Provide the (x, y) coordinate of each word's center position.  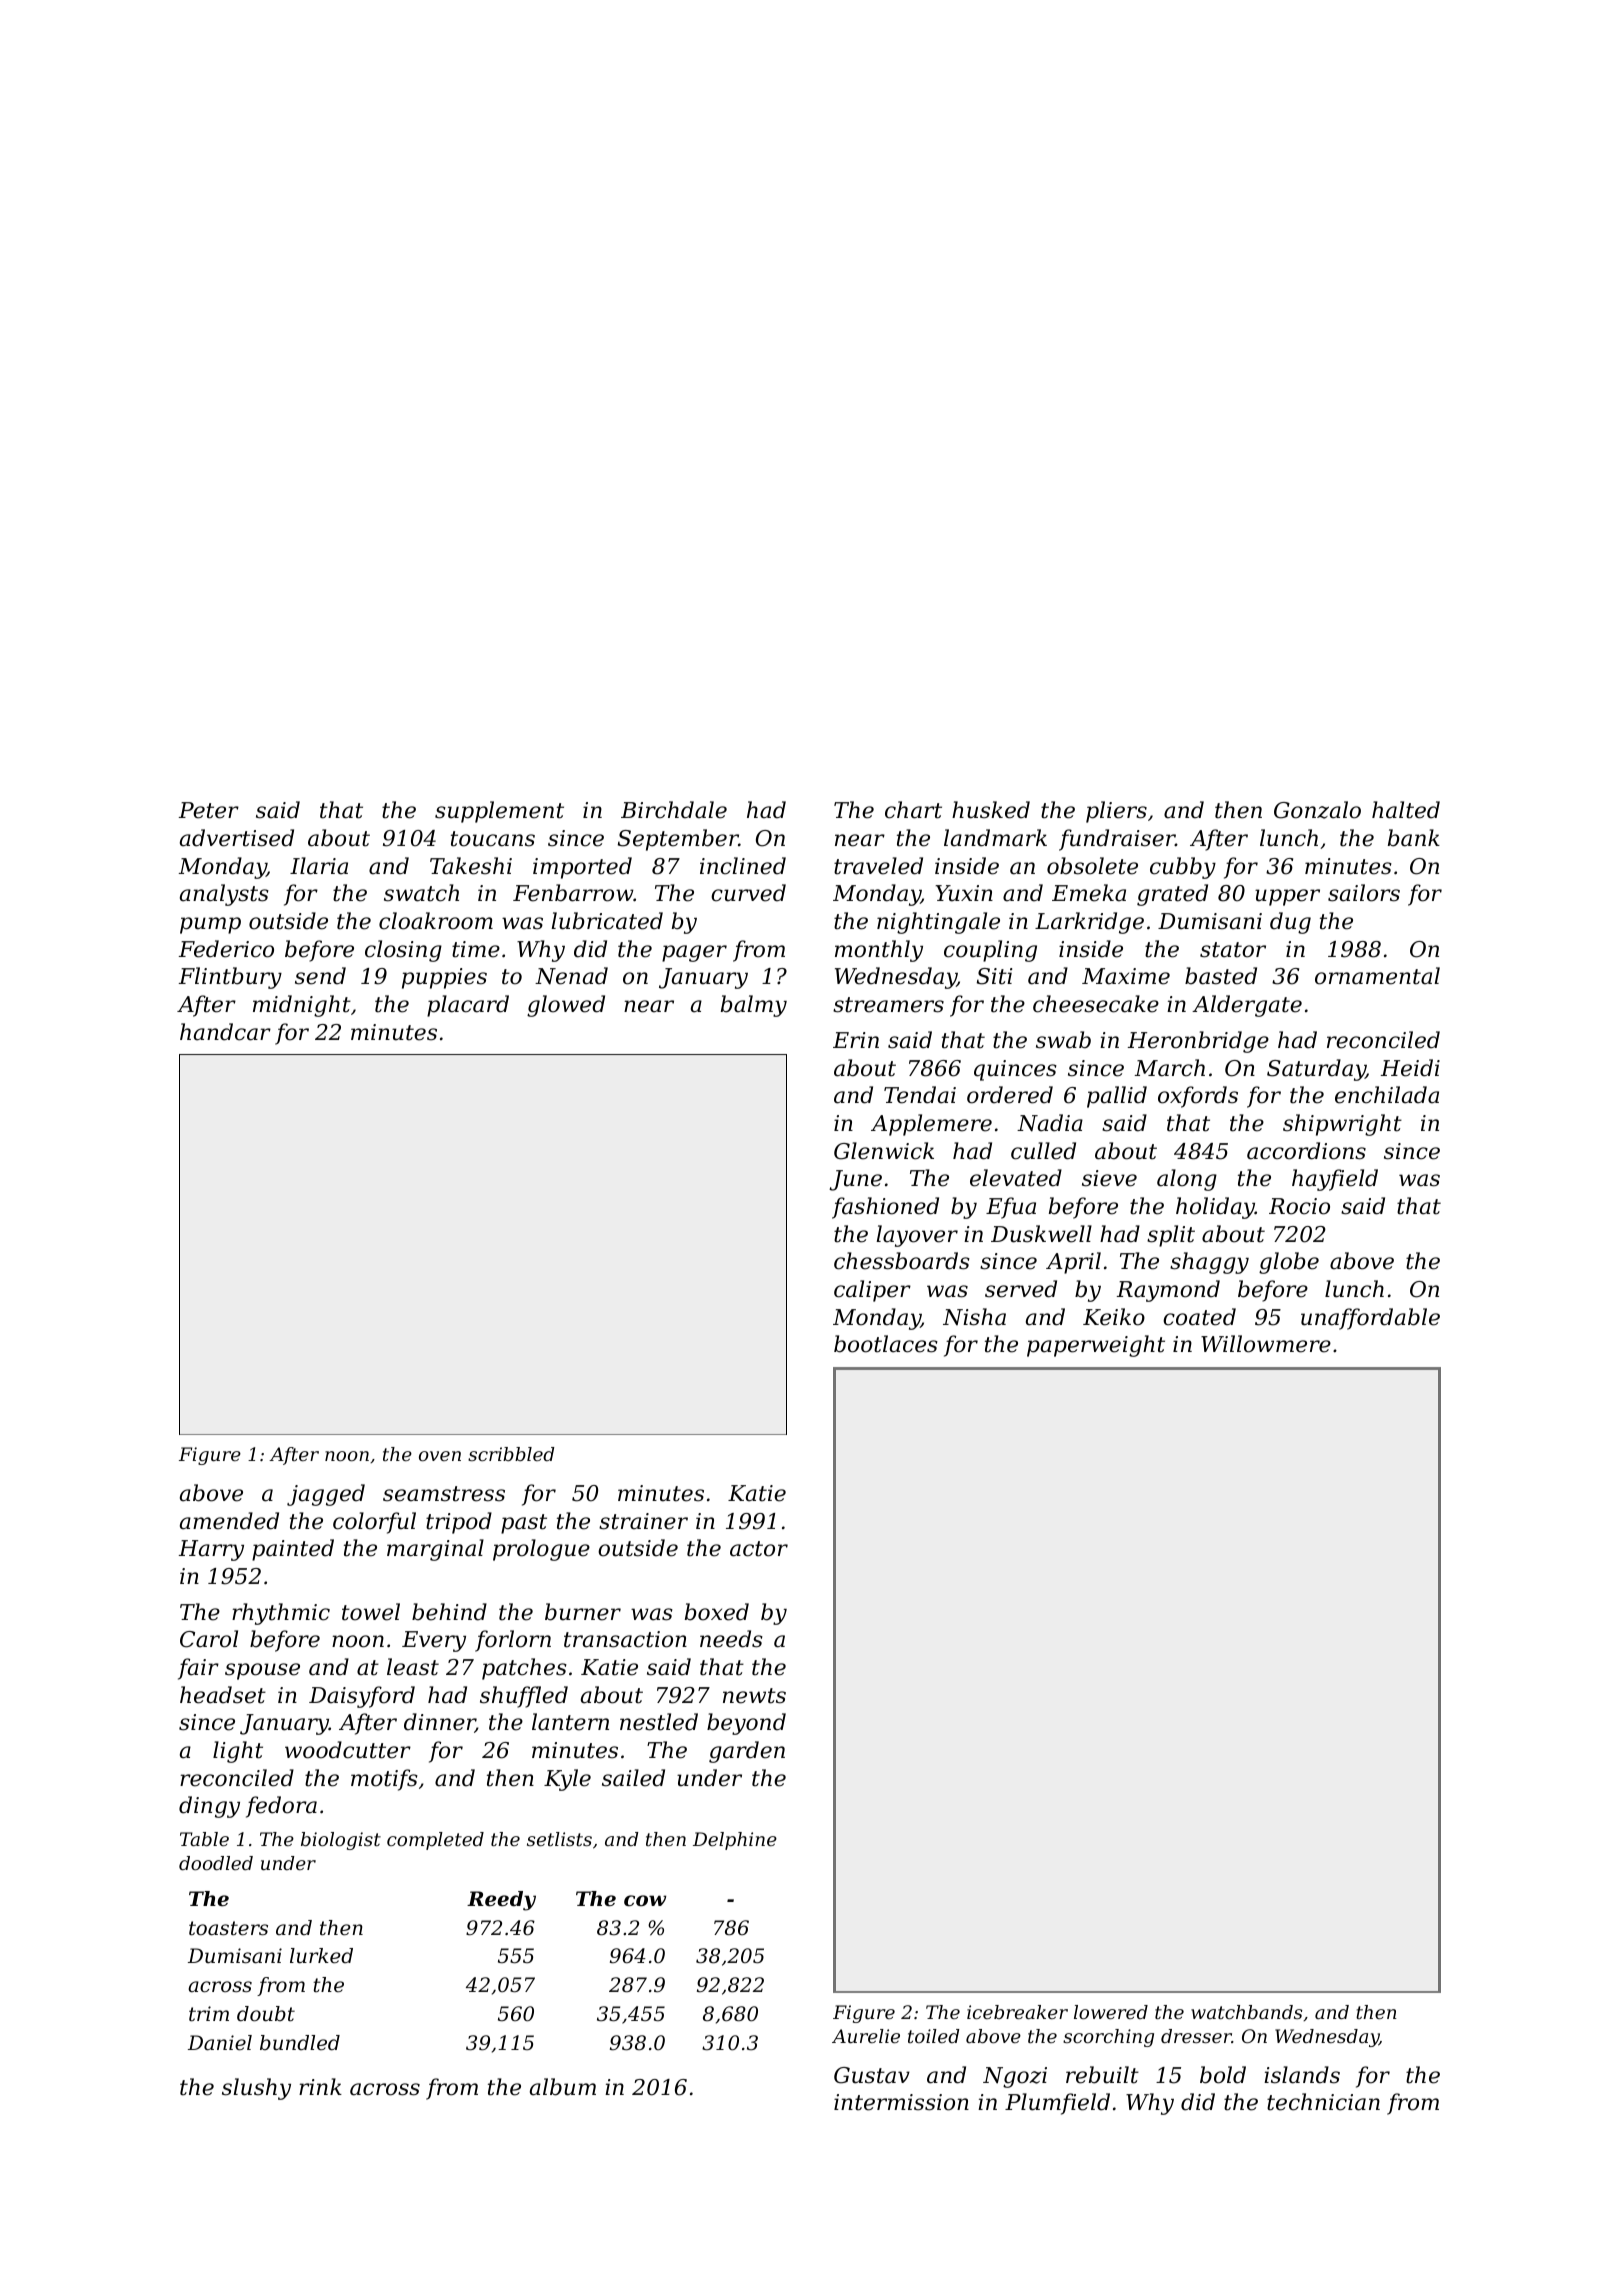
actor (759, 1549)
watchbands (1246, 2012)
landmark (995, 838)
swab (1063, 1040)
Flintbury (230, 978)
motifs (384, 1780)
